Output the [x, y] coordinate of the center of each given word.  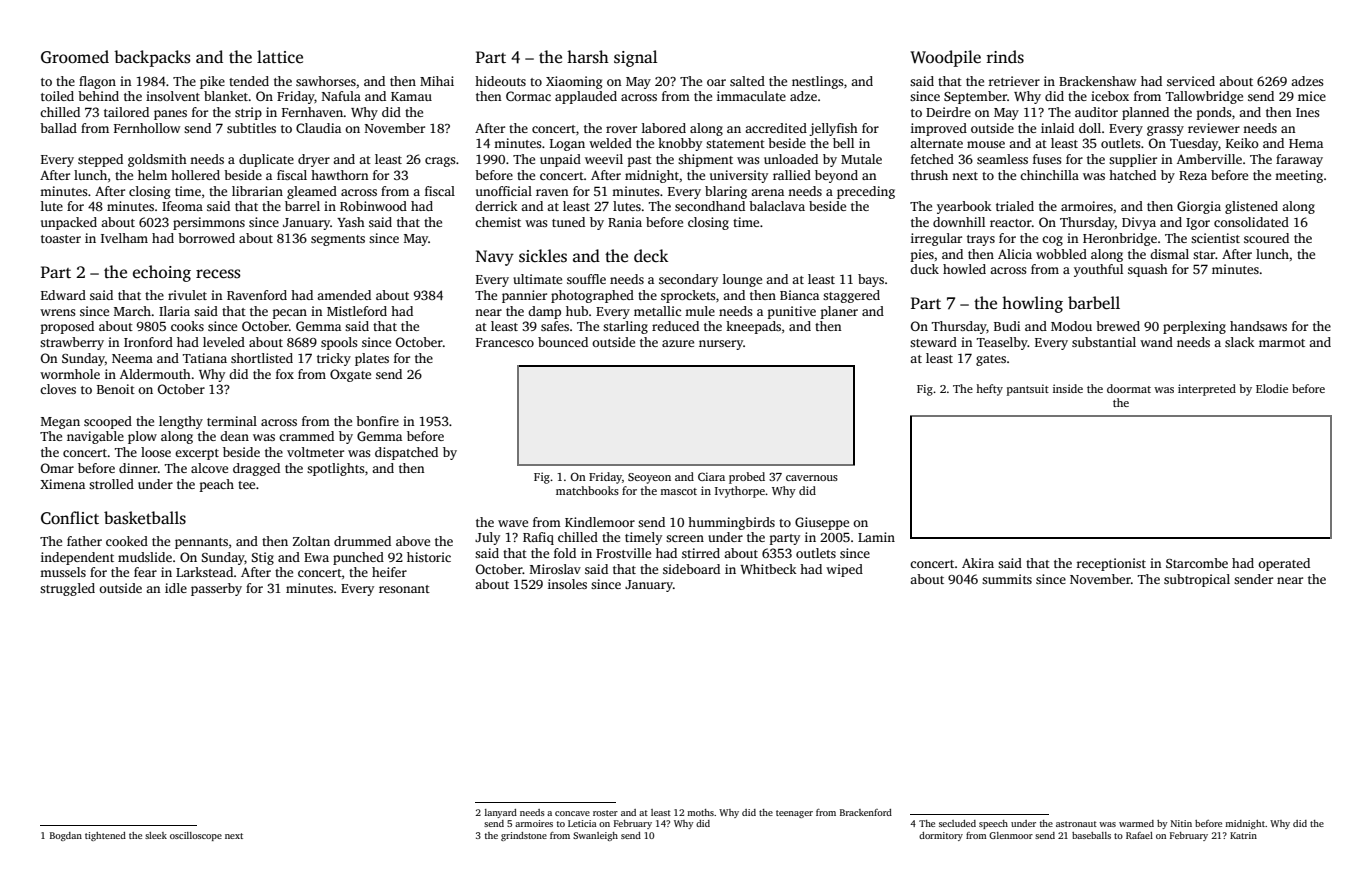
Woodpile [945, 58]
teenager [794, 814]
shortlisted [262, 358]
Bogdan [66, 836]
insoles [567, 584]
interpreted [1207, 390]
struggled [67, 589]
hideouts [500, 81]
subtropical [1197, 580]
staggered [851, 296]
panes [170, 115]
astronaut [1076, 824]
